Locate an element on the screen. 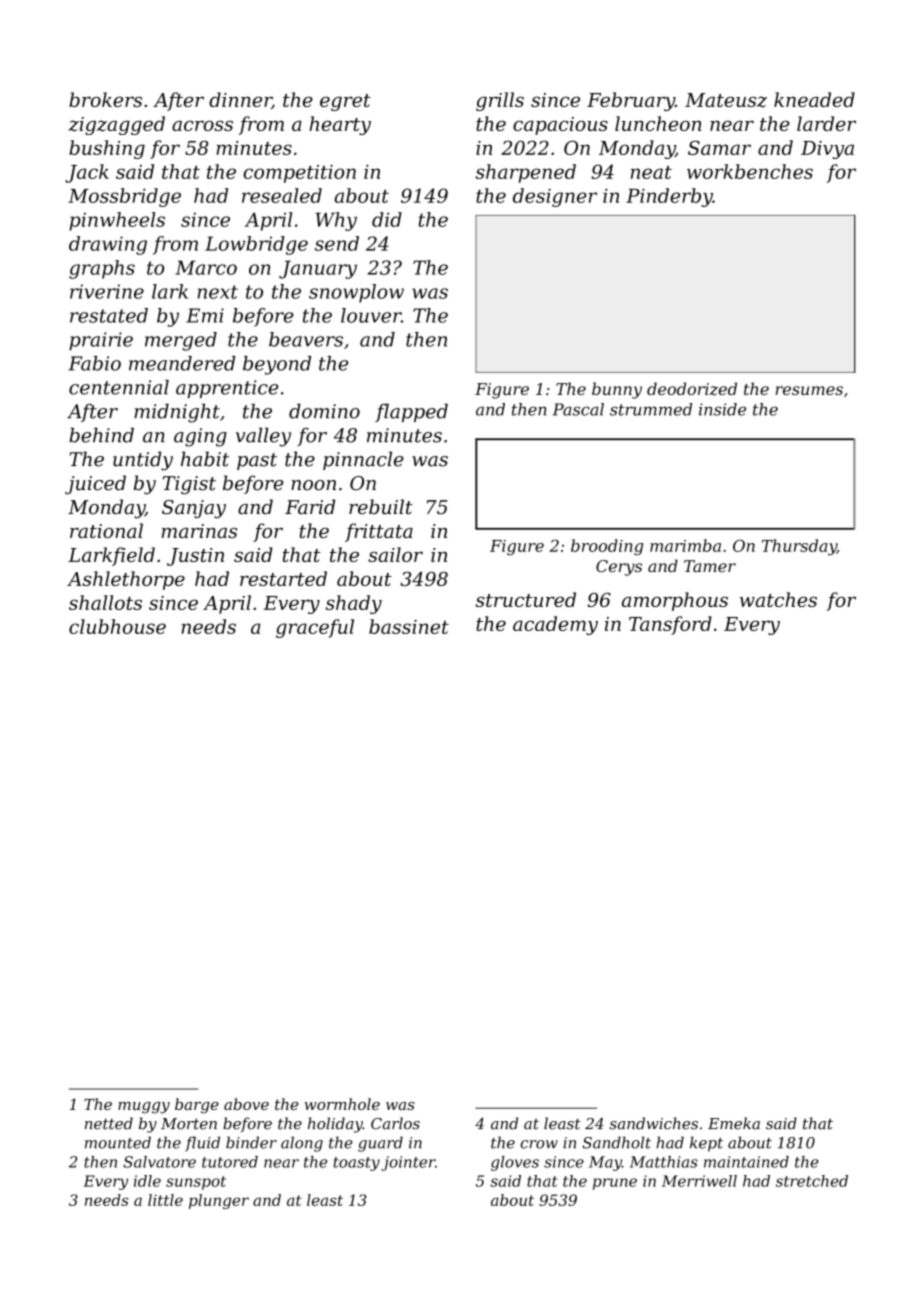 The height and width of the screenshot is (1314, 924). February is located at coordinates (631, 101).
